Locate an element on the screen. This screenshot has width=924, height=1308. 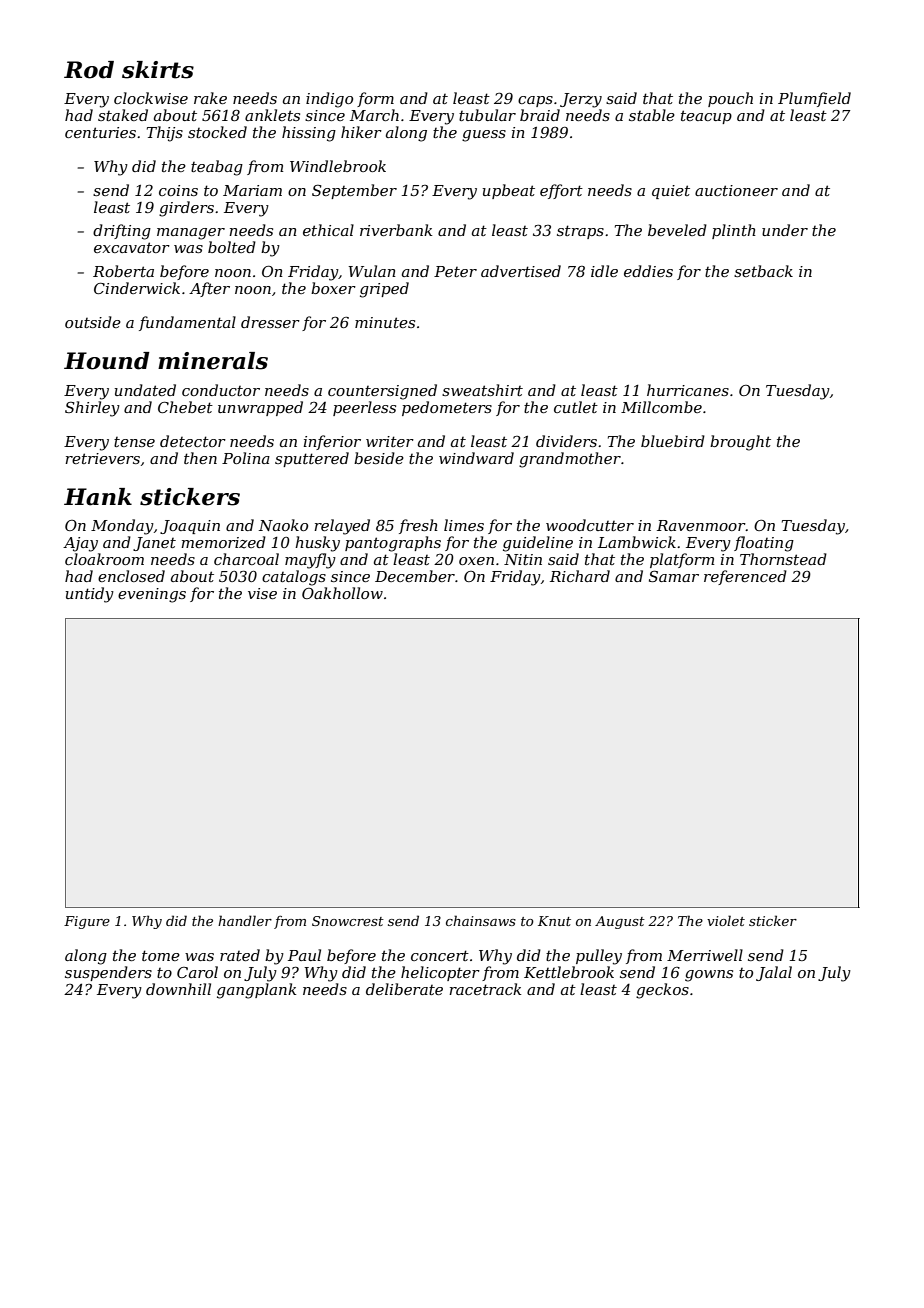
Jerzy is located at coordinates (581, 100).
